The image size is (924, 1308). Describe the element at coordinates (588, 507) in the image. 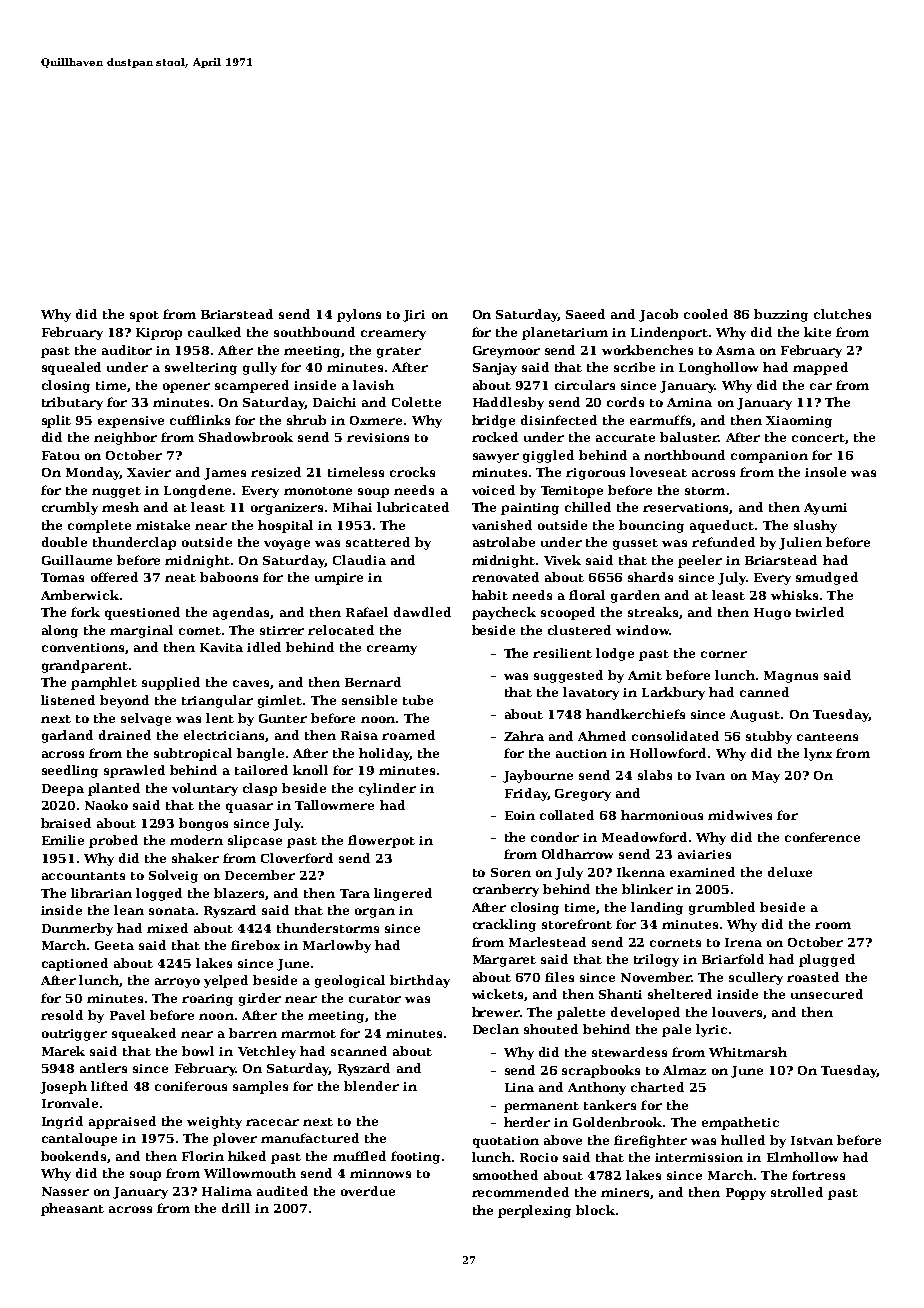

I see `chilled` at that location.
